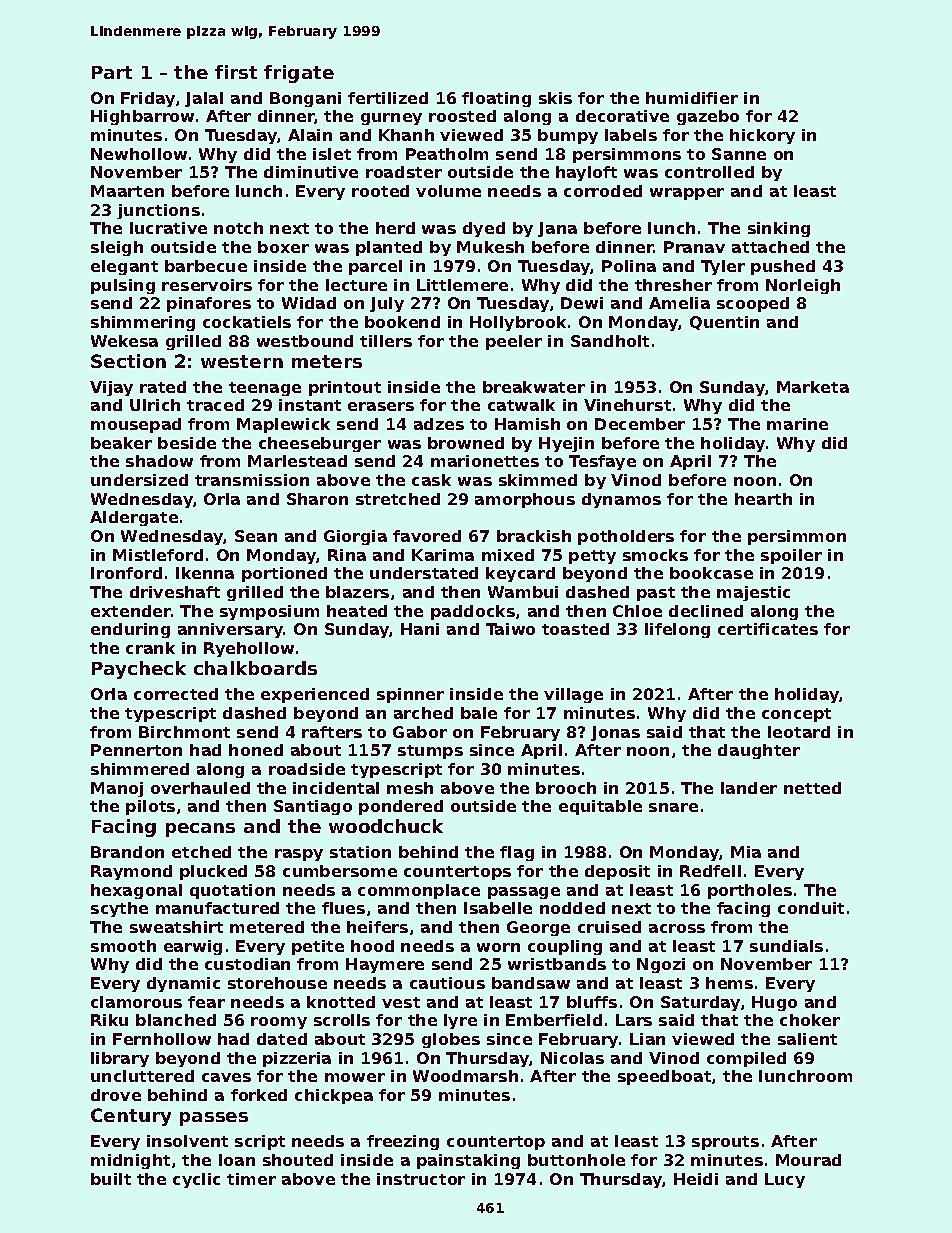 The image size is (952, 1233). What do you see at coordinates (196, 1180) in the page?
I see `cyclic` at bounding box center [196, 1180].
